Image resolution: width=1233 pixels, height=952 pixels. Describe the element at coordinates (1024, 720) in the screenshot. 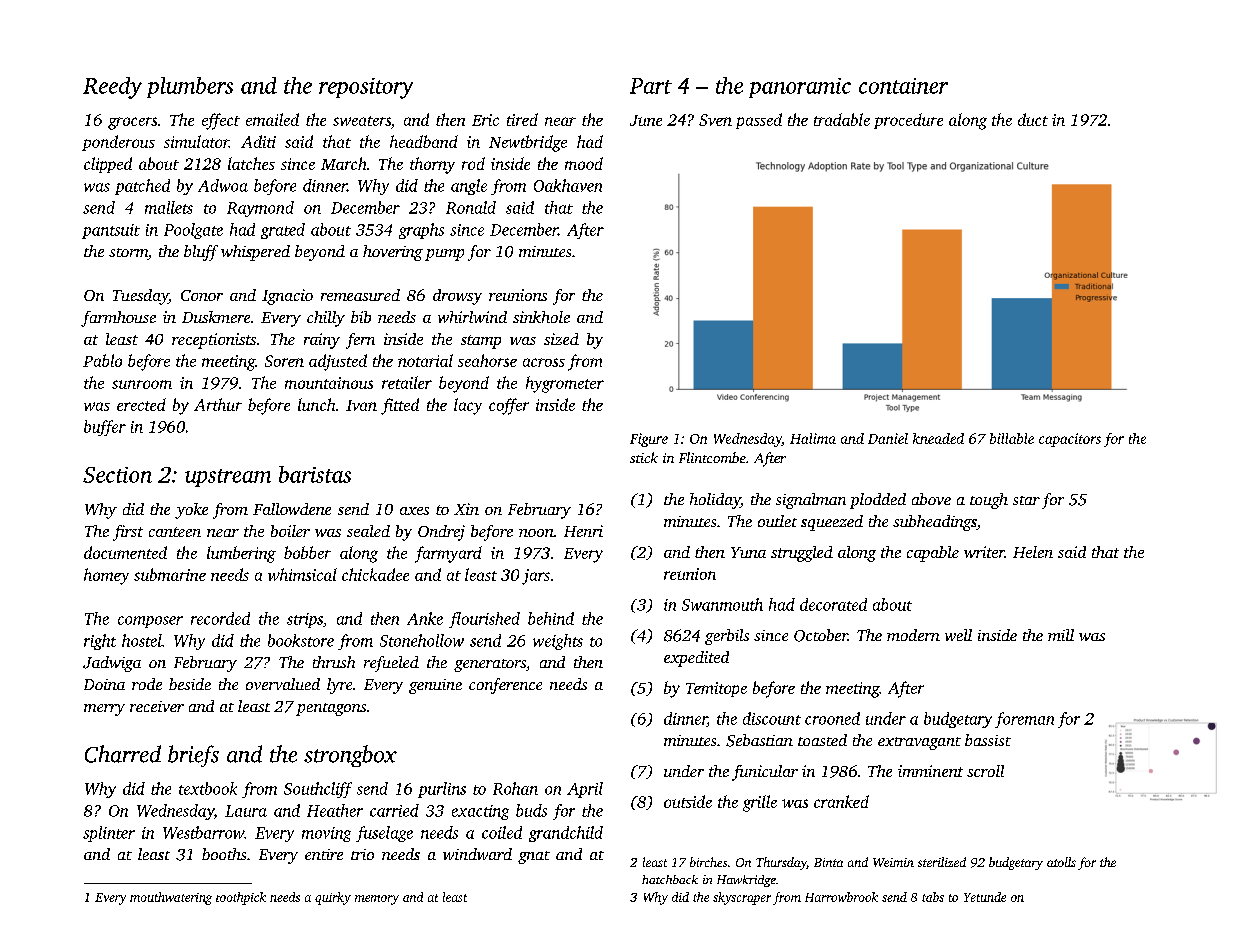

I see `foreman` at that location.
